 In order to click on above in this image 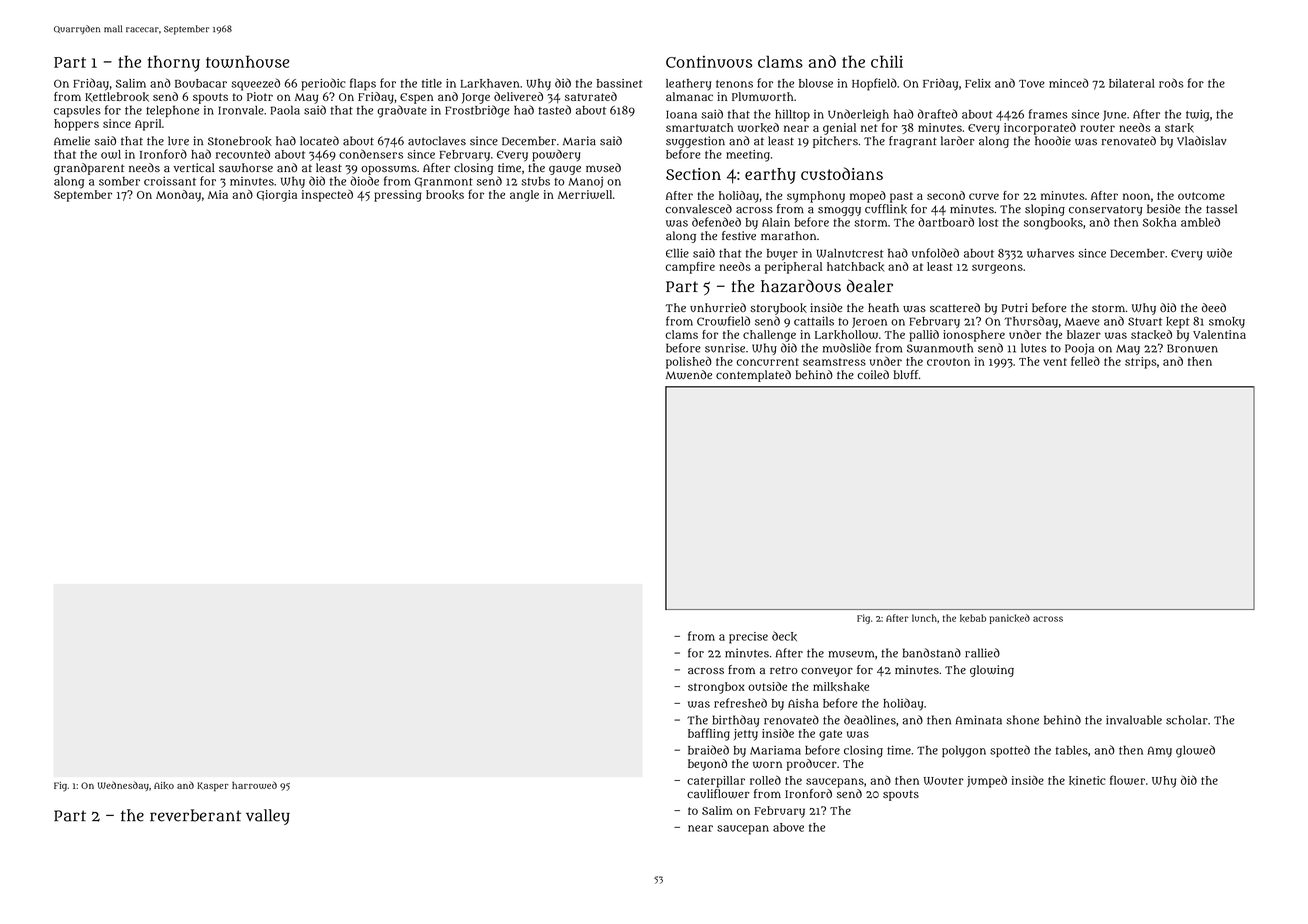, I will do `click(788, 827)`.
